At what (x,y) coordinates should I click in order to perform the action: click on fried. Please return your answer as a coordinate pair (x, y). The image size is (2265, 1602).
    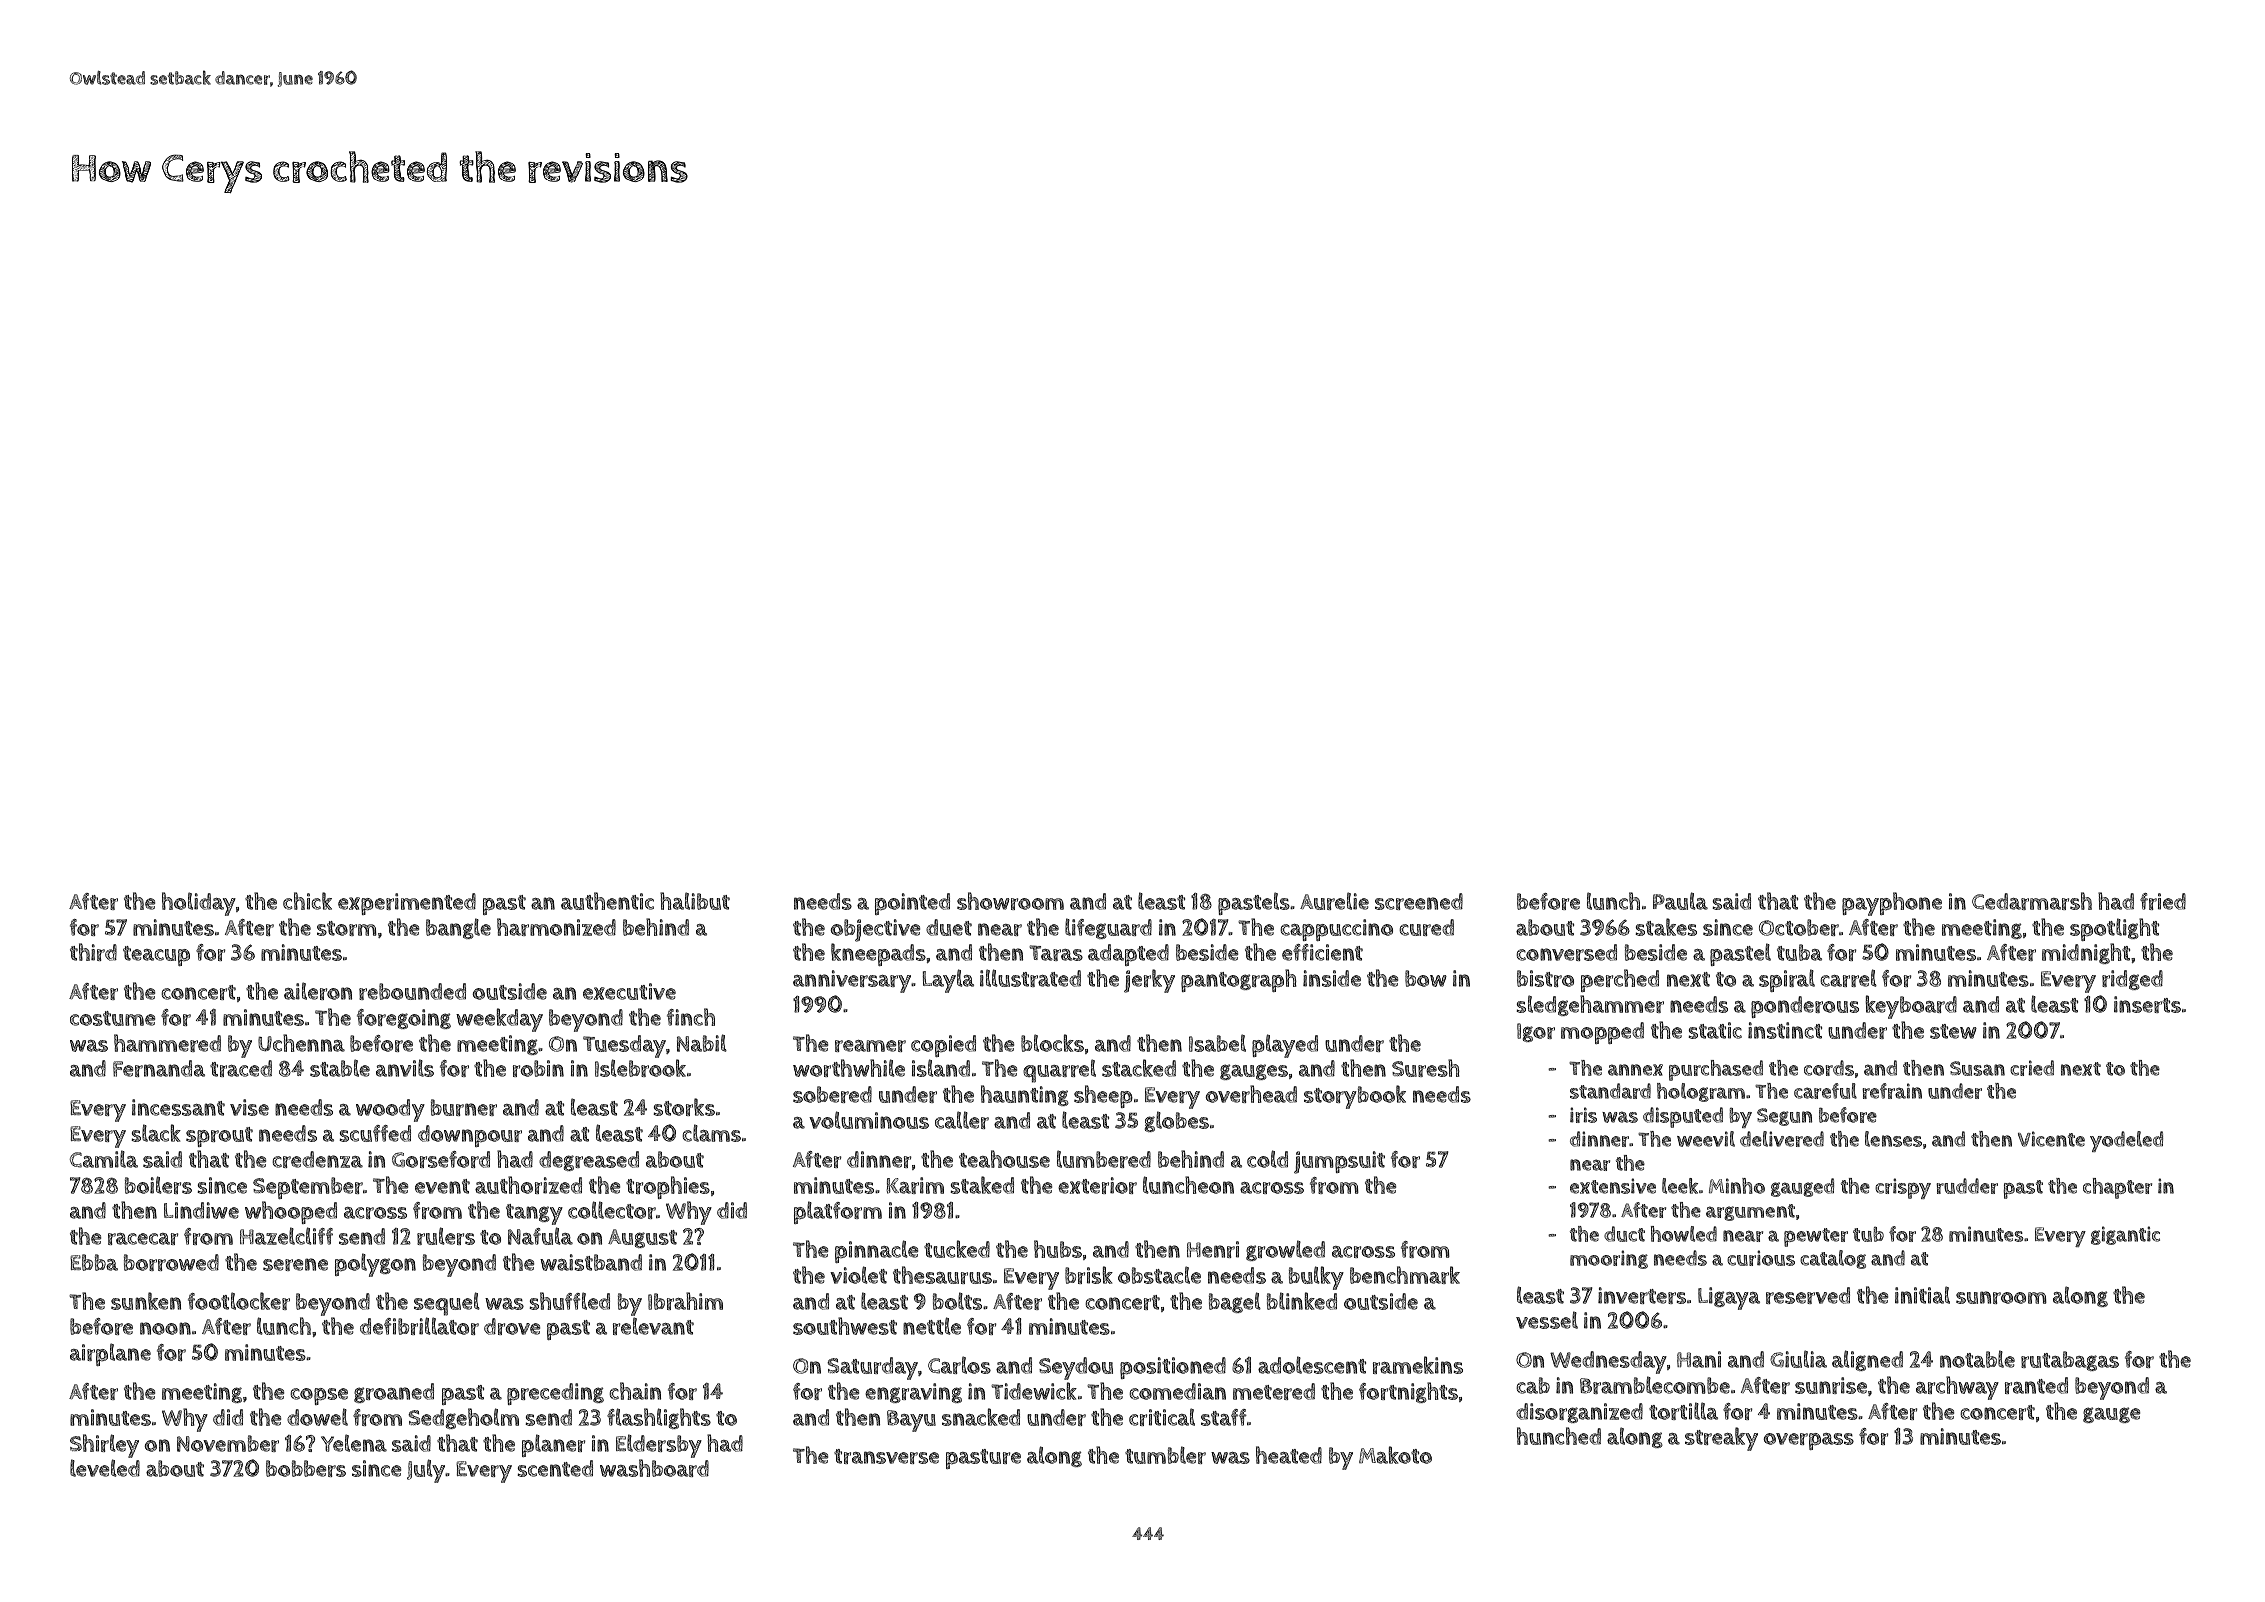
    Looking at the image, I should click on (2163, 901).
